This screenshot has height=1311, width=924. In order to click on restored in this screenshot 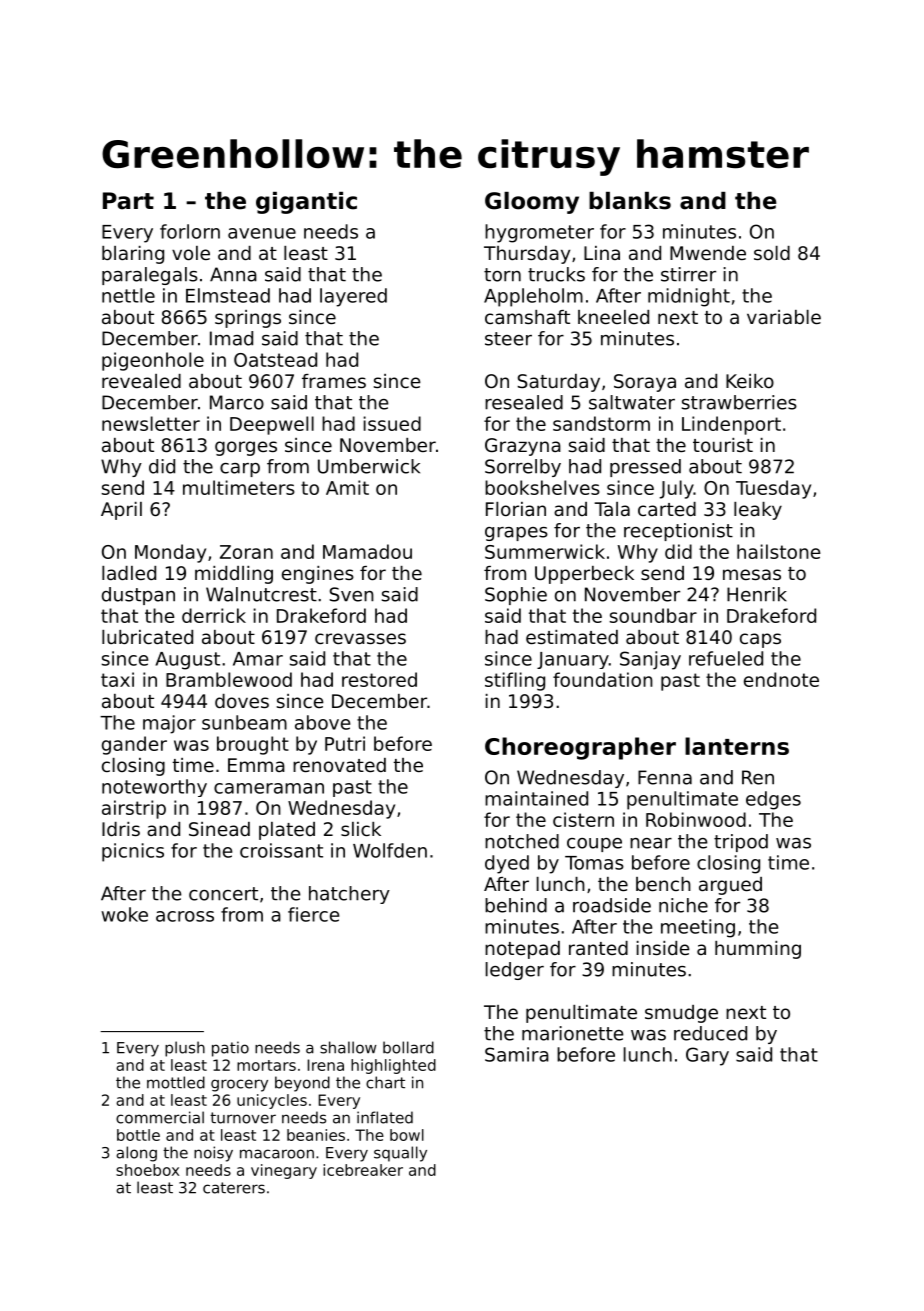, I will do `click(379, 679)`.
